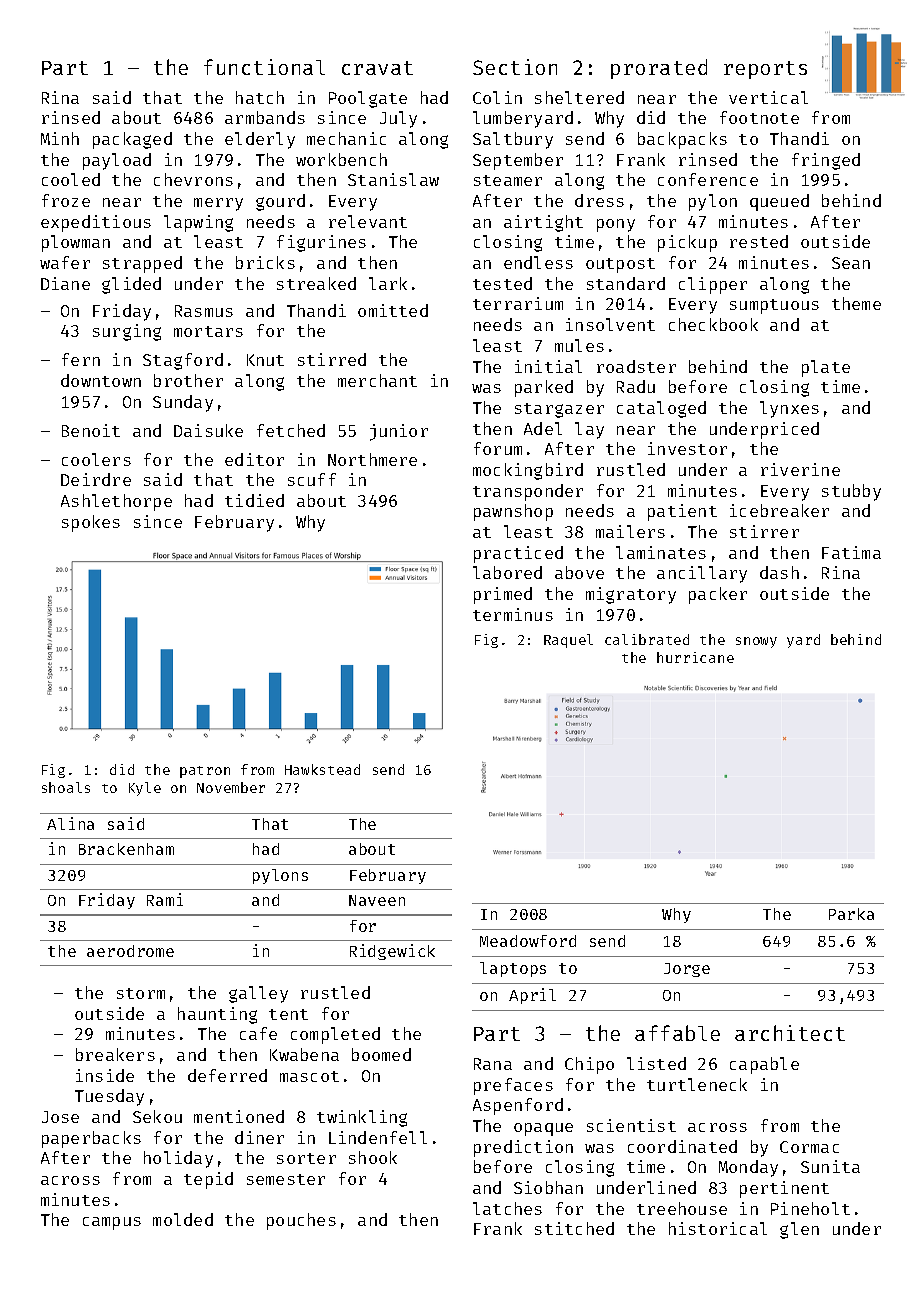 The width and height of the screenshot is (924, 1308). What do you see at coordinates (779, 572) in the screenshot?
I see `dash` at bounding box center [779, 572].
